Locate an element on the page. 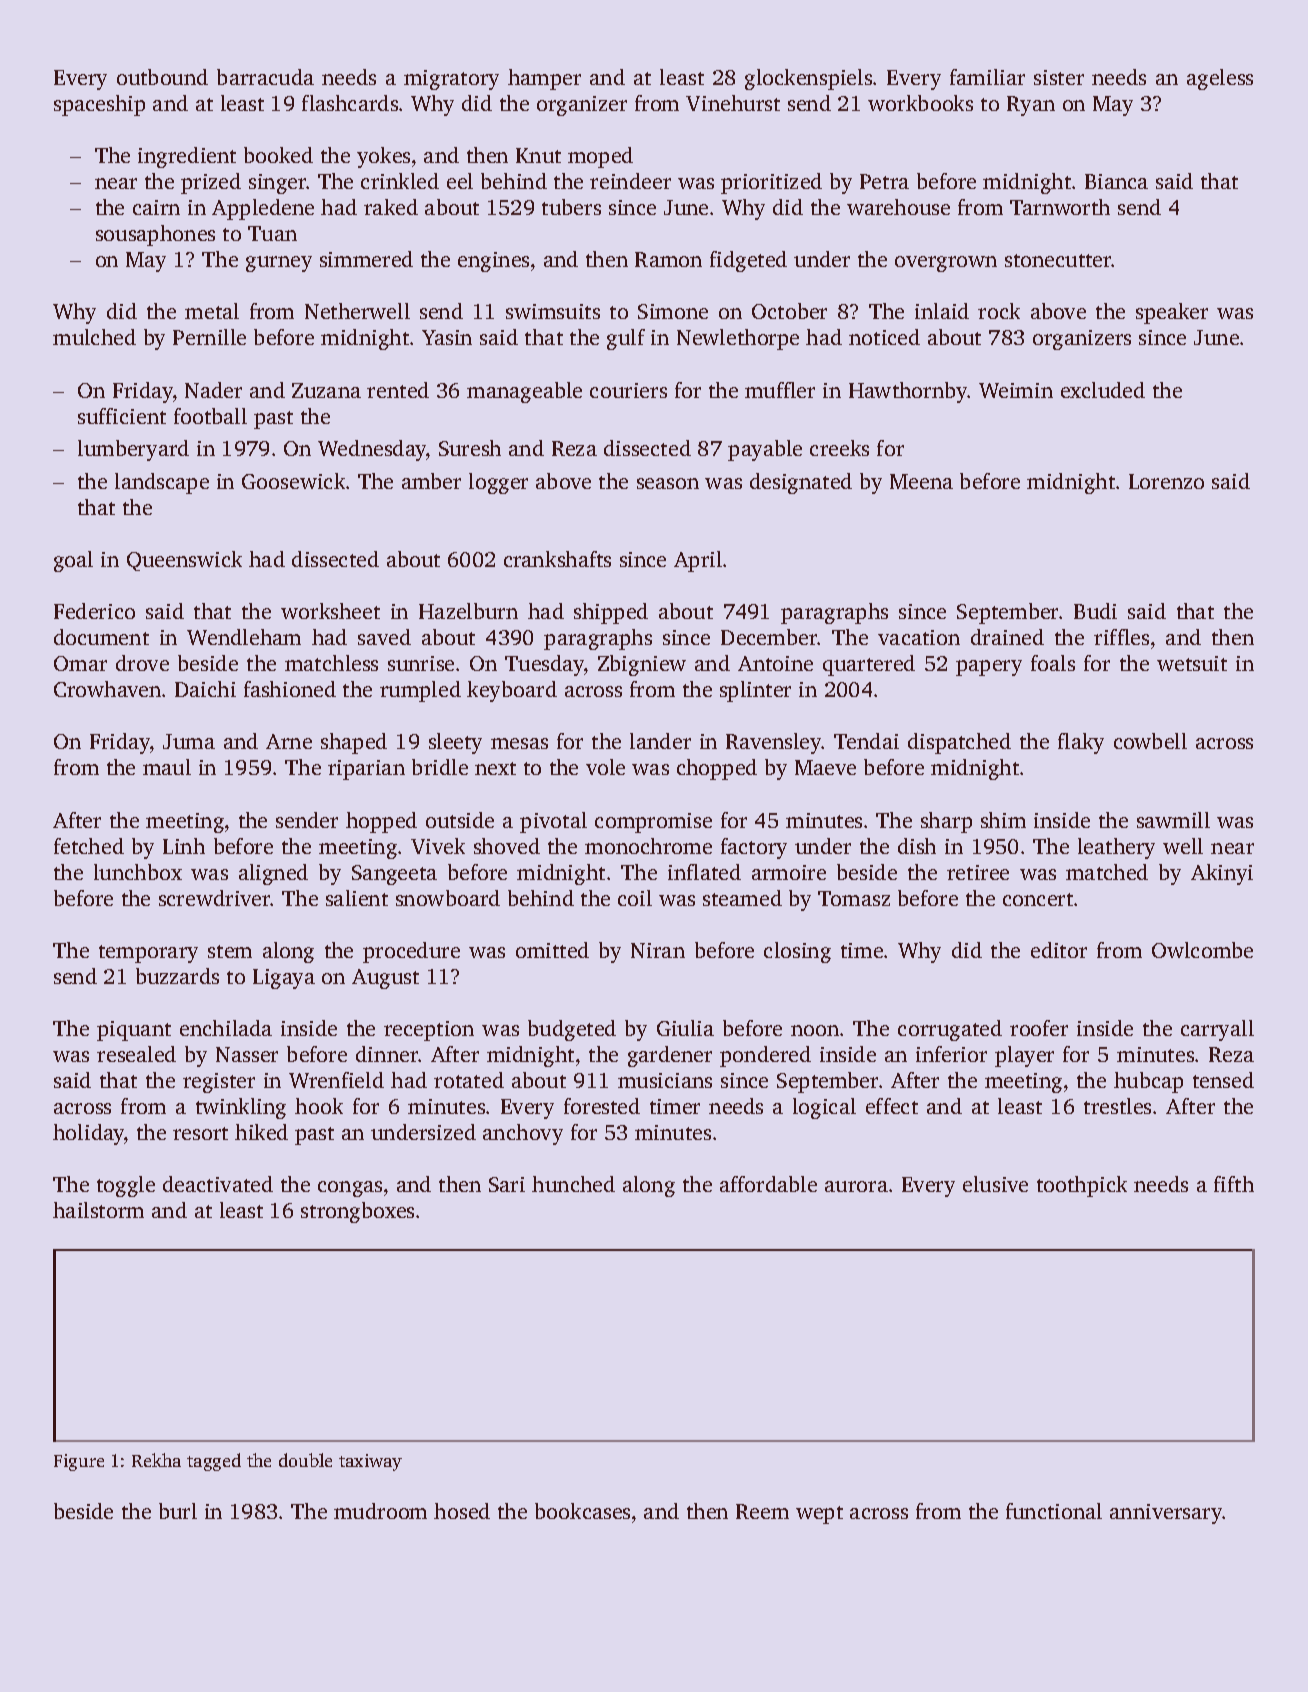 This document has height=1692, width=1308. flashcards is located at coordinates (350, 103).
